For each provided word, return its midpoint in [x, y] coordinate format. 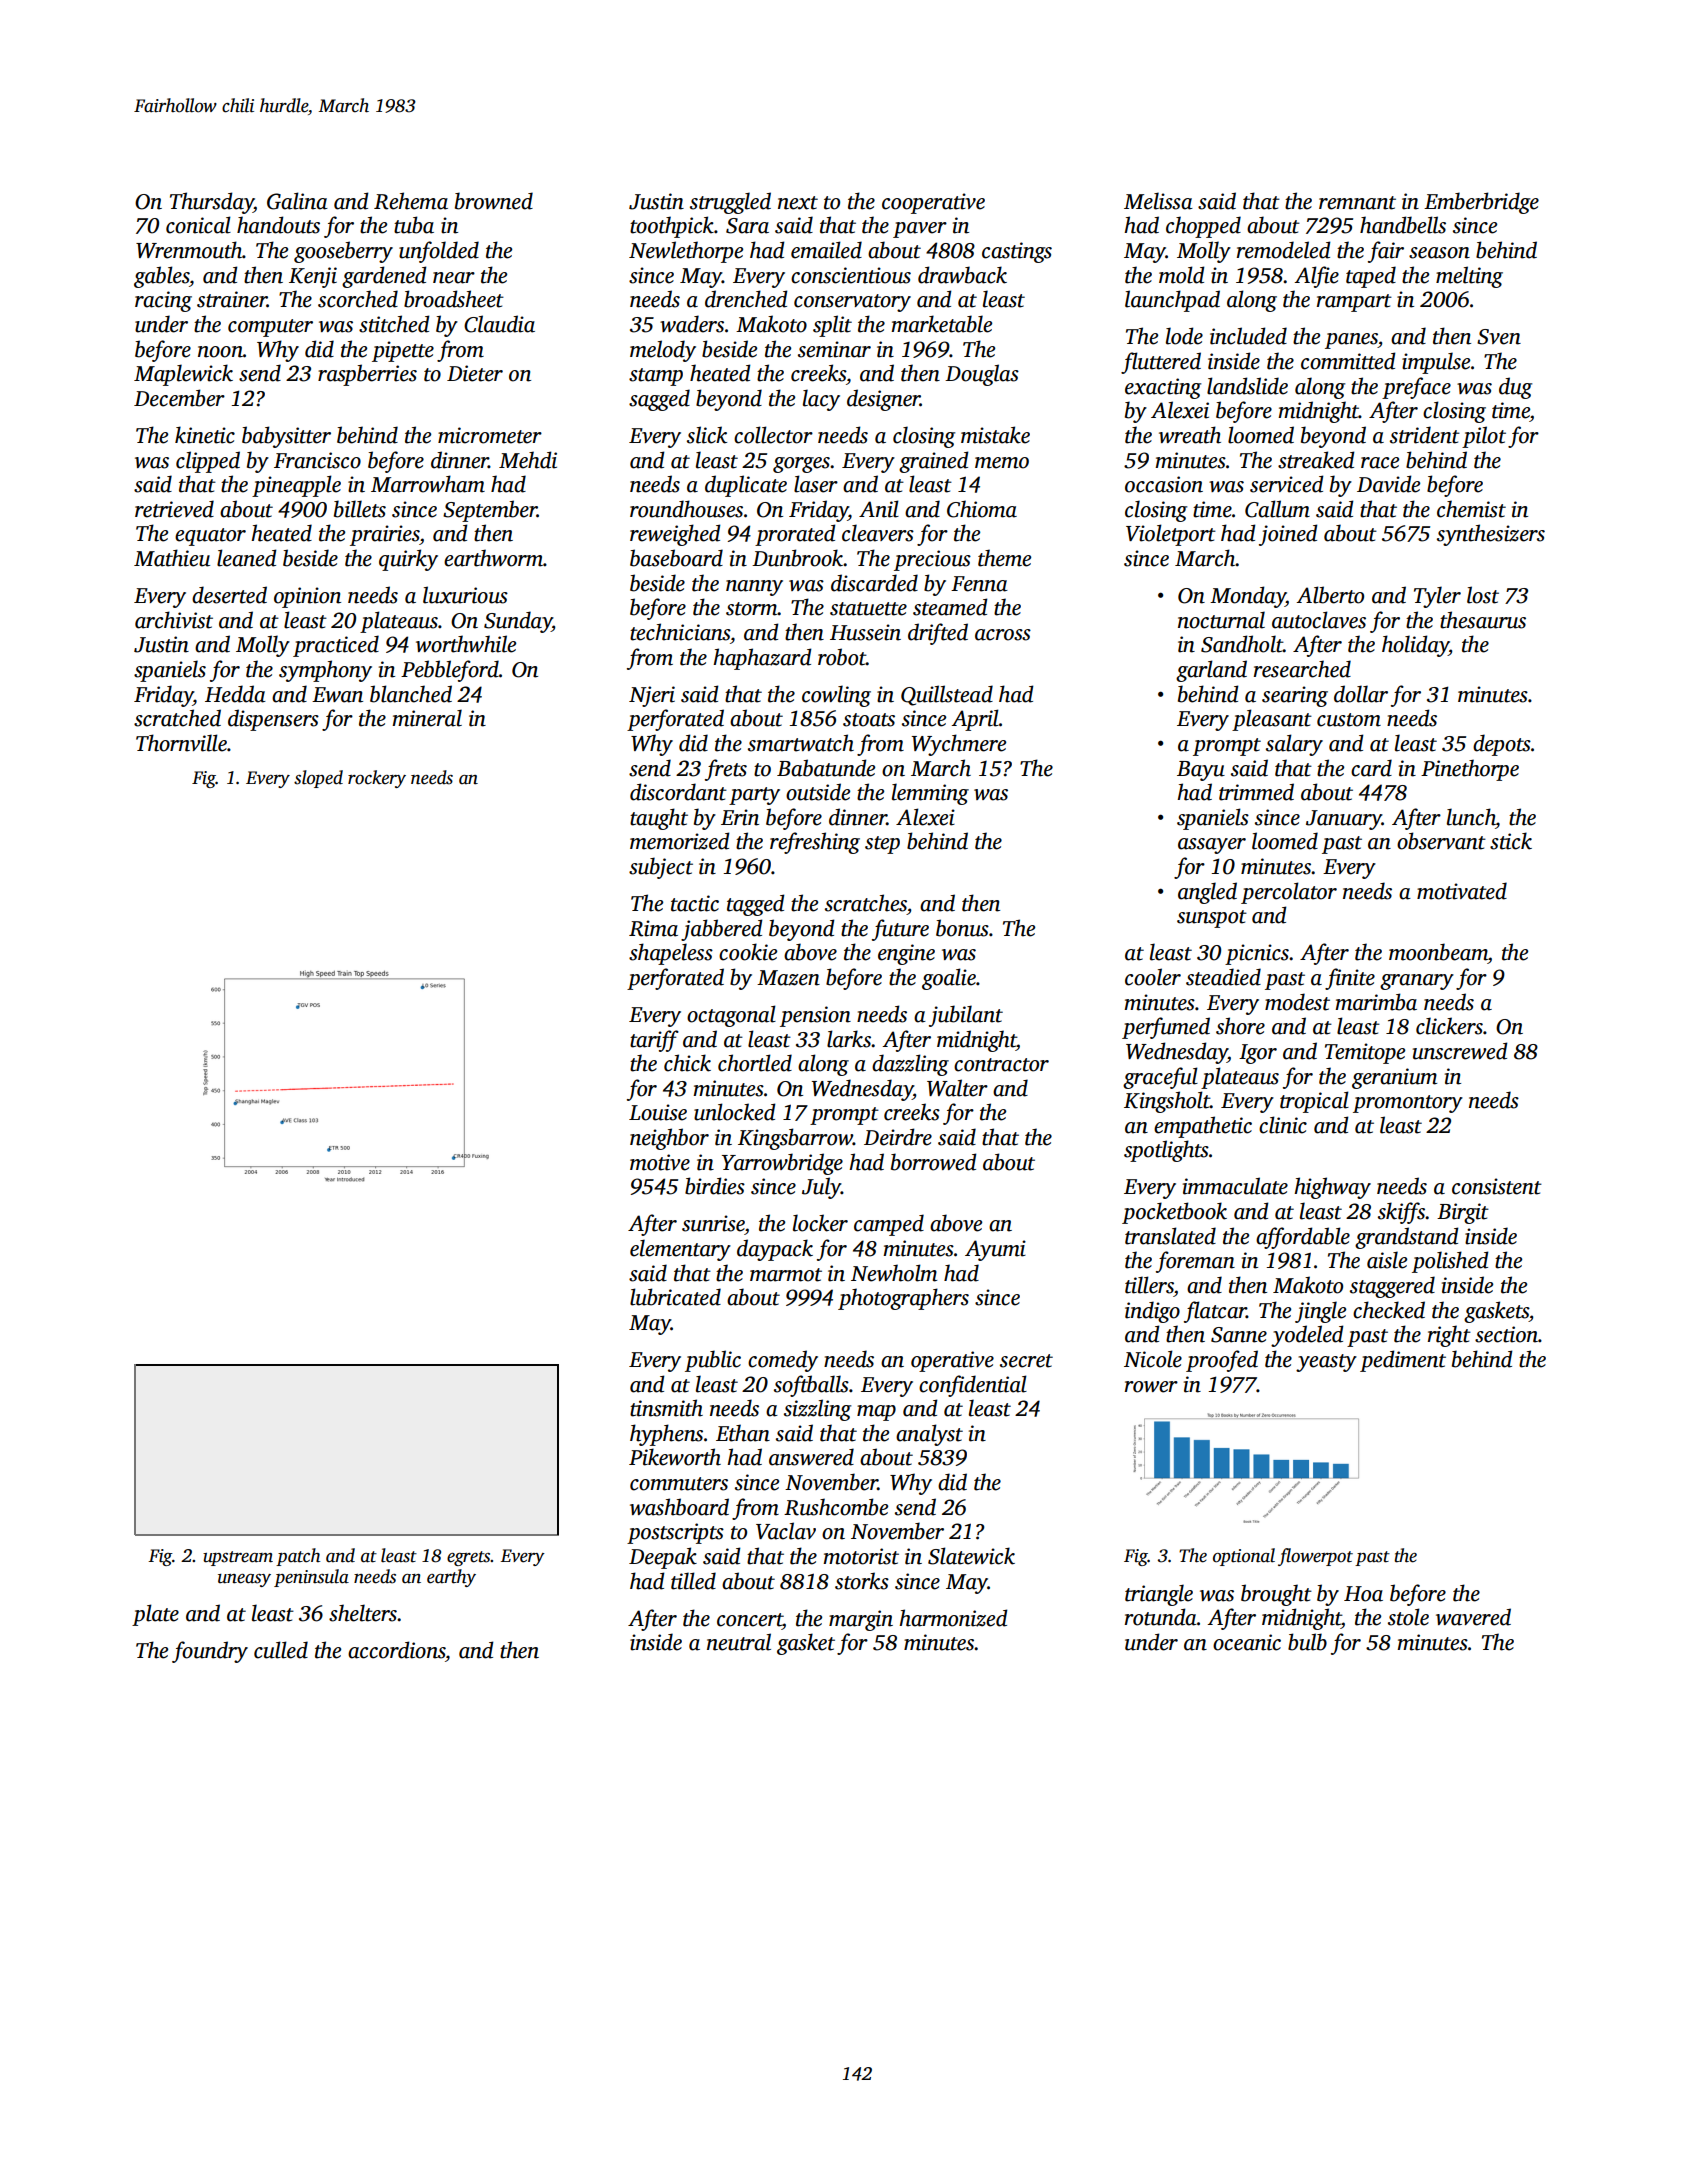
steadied [1223, 977]
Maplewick [183, 375]
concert [750, 1620]
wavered [1473, 1617]
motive [660, 1162]
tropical [1314, 1102]
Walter [957, 1088]
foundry [210, 1652]
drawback [962, 275]
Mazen [788, 978]
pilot [1484, 437]
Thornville [181, 743]
